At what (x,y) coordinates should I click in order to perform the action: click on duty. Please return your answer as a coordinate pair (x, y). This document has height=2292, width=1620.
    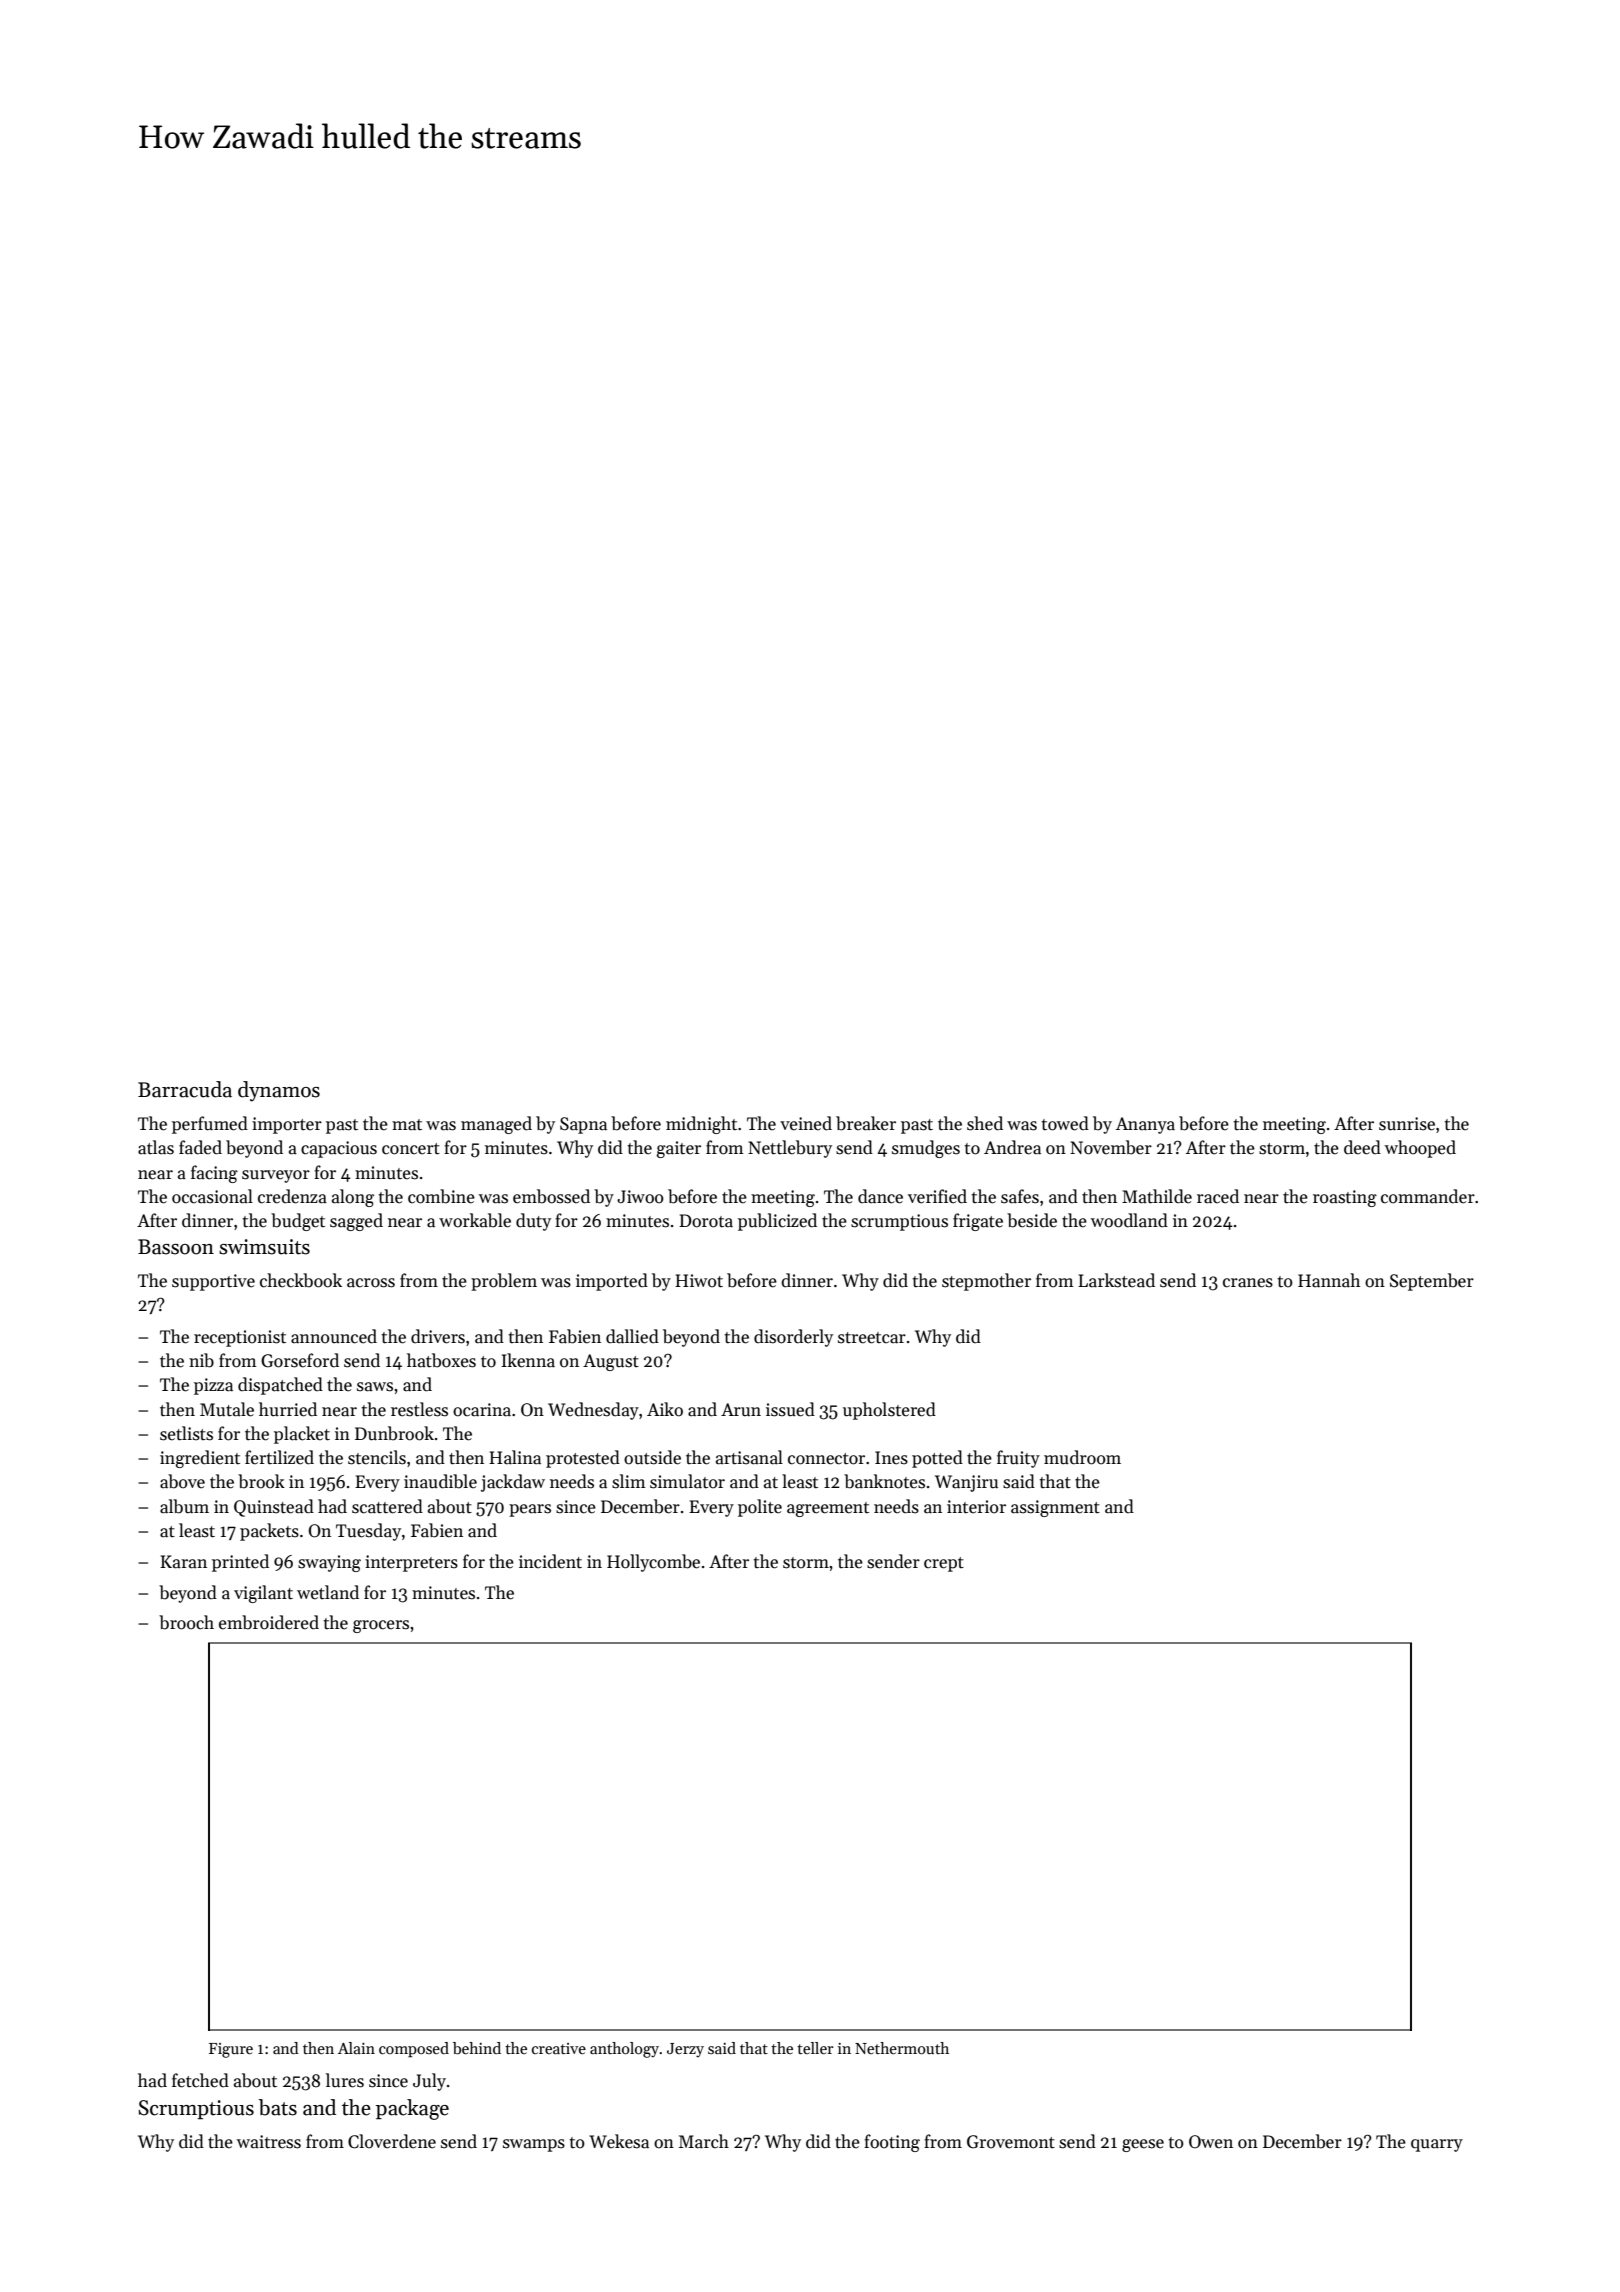
    Looking at the image, I should click on (533, 1222).
